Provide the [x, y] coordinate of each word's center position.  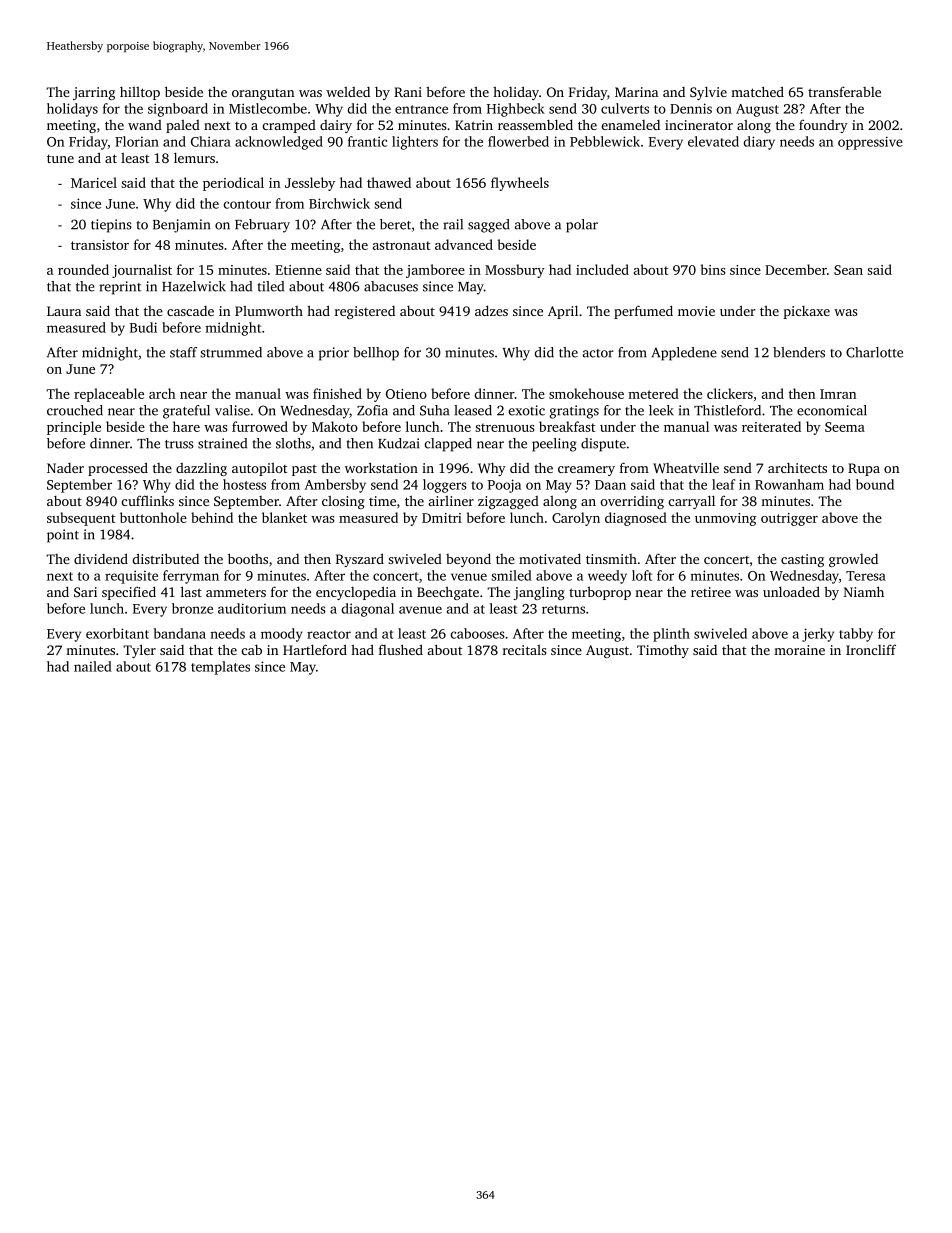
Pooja [504, 486]
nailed [93, 666]
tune [60, 158]
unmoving [725, 519]
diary [759, 143]
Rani [408, 92]
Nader [65, 468]
